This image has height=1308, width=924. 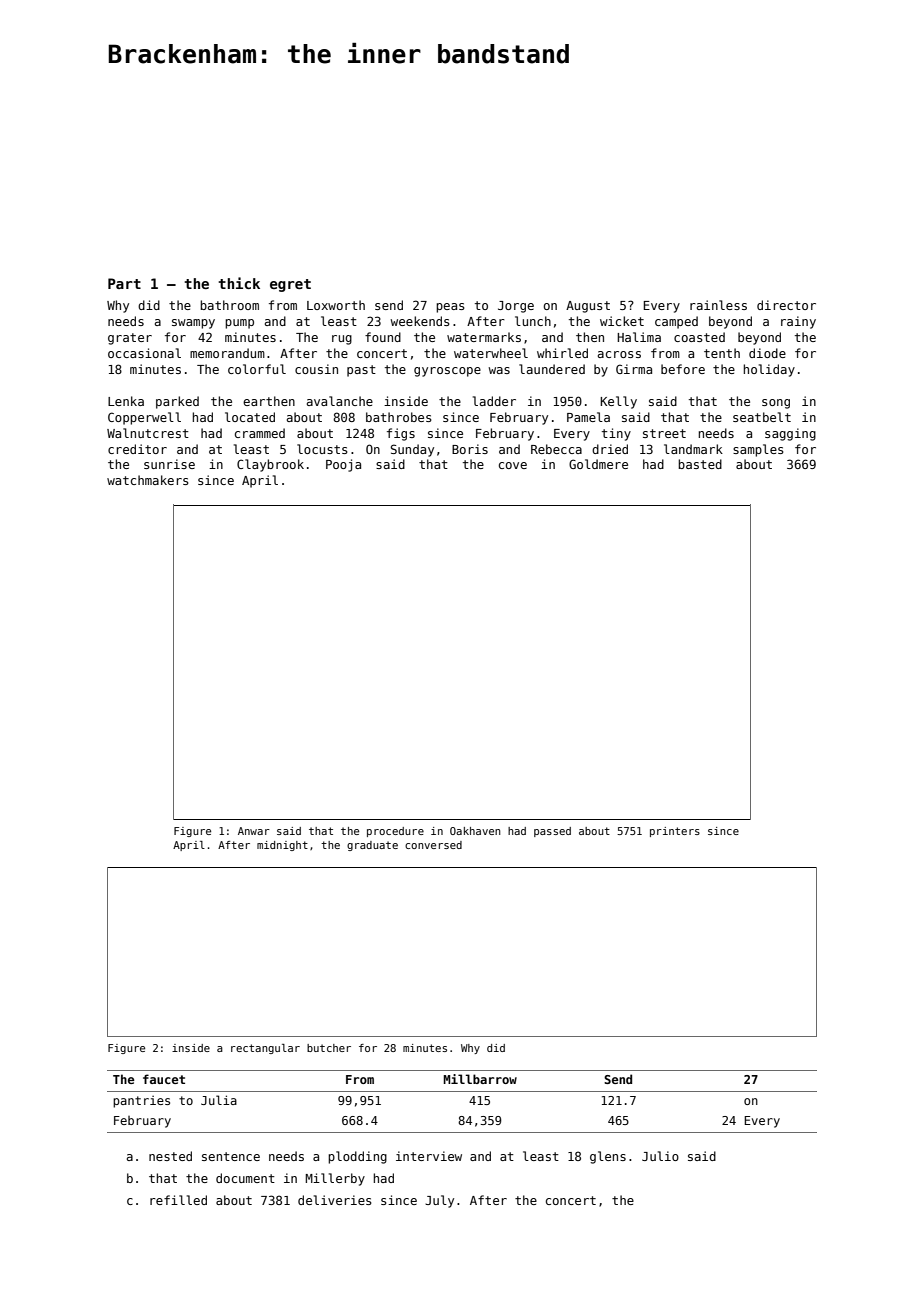 What do you see at coordinates (254, 831) in the image?
I see `Anwar` at bounding box center [254, 831].
